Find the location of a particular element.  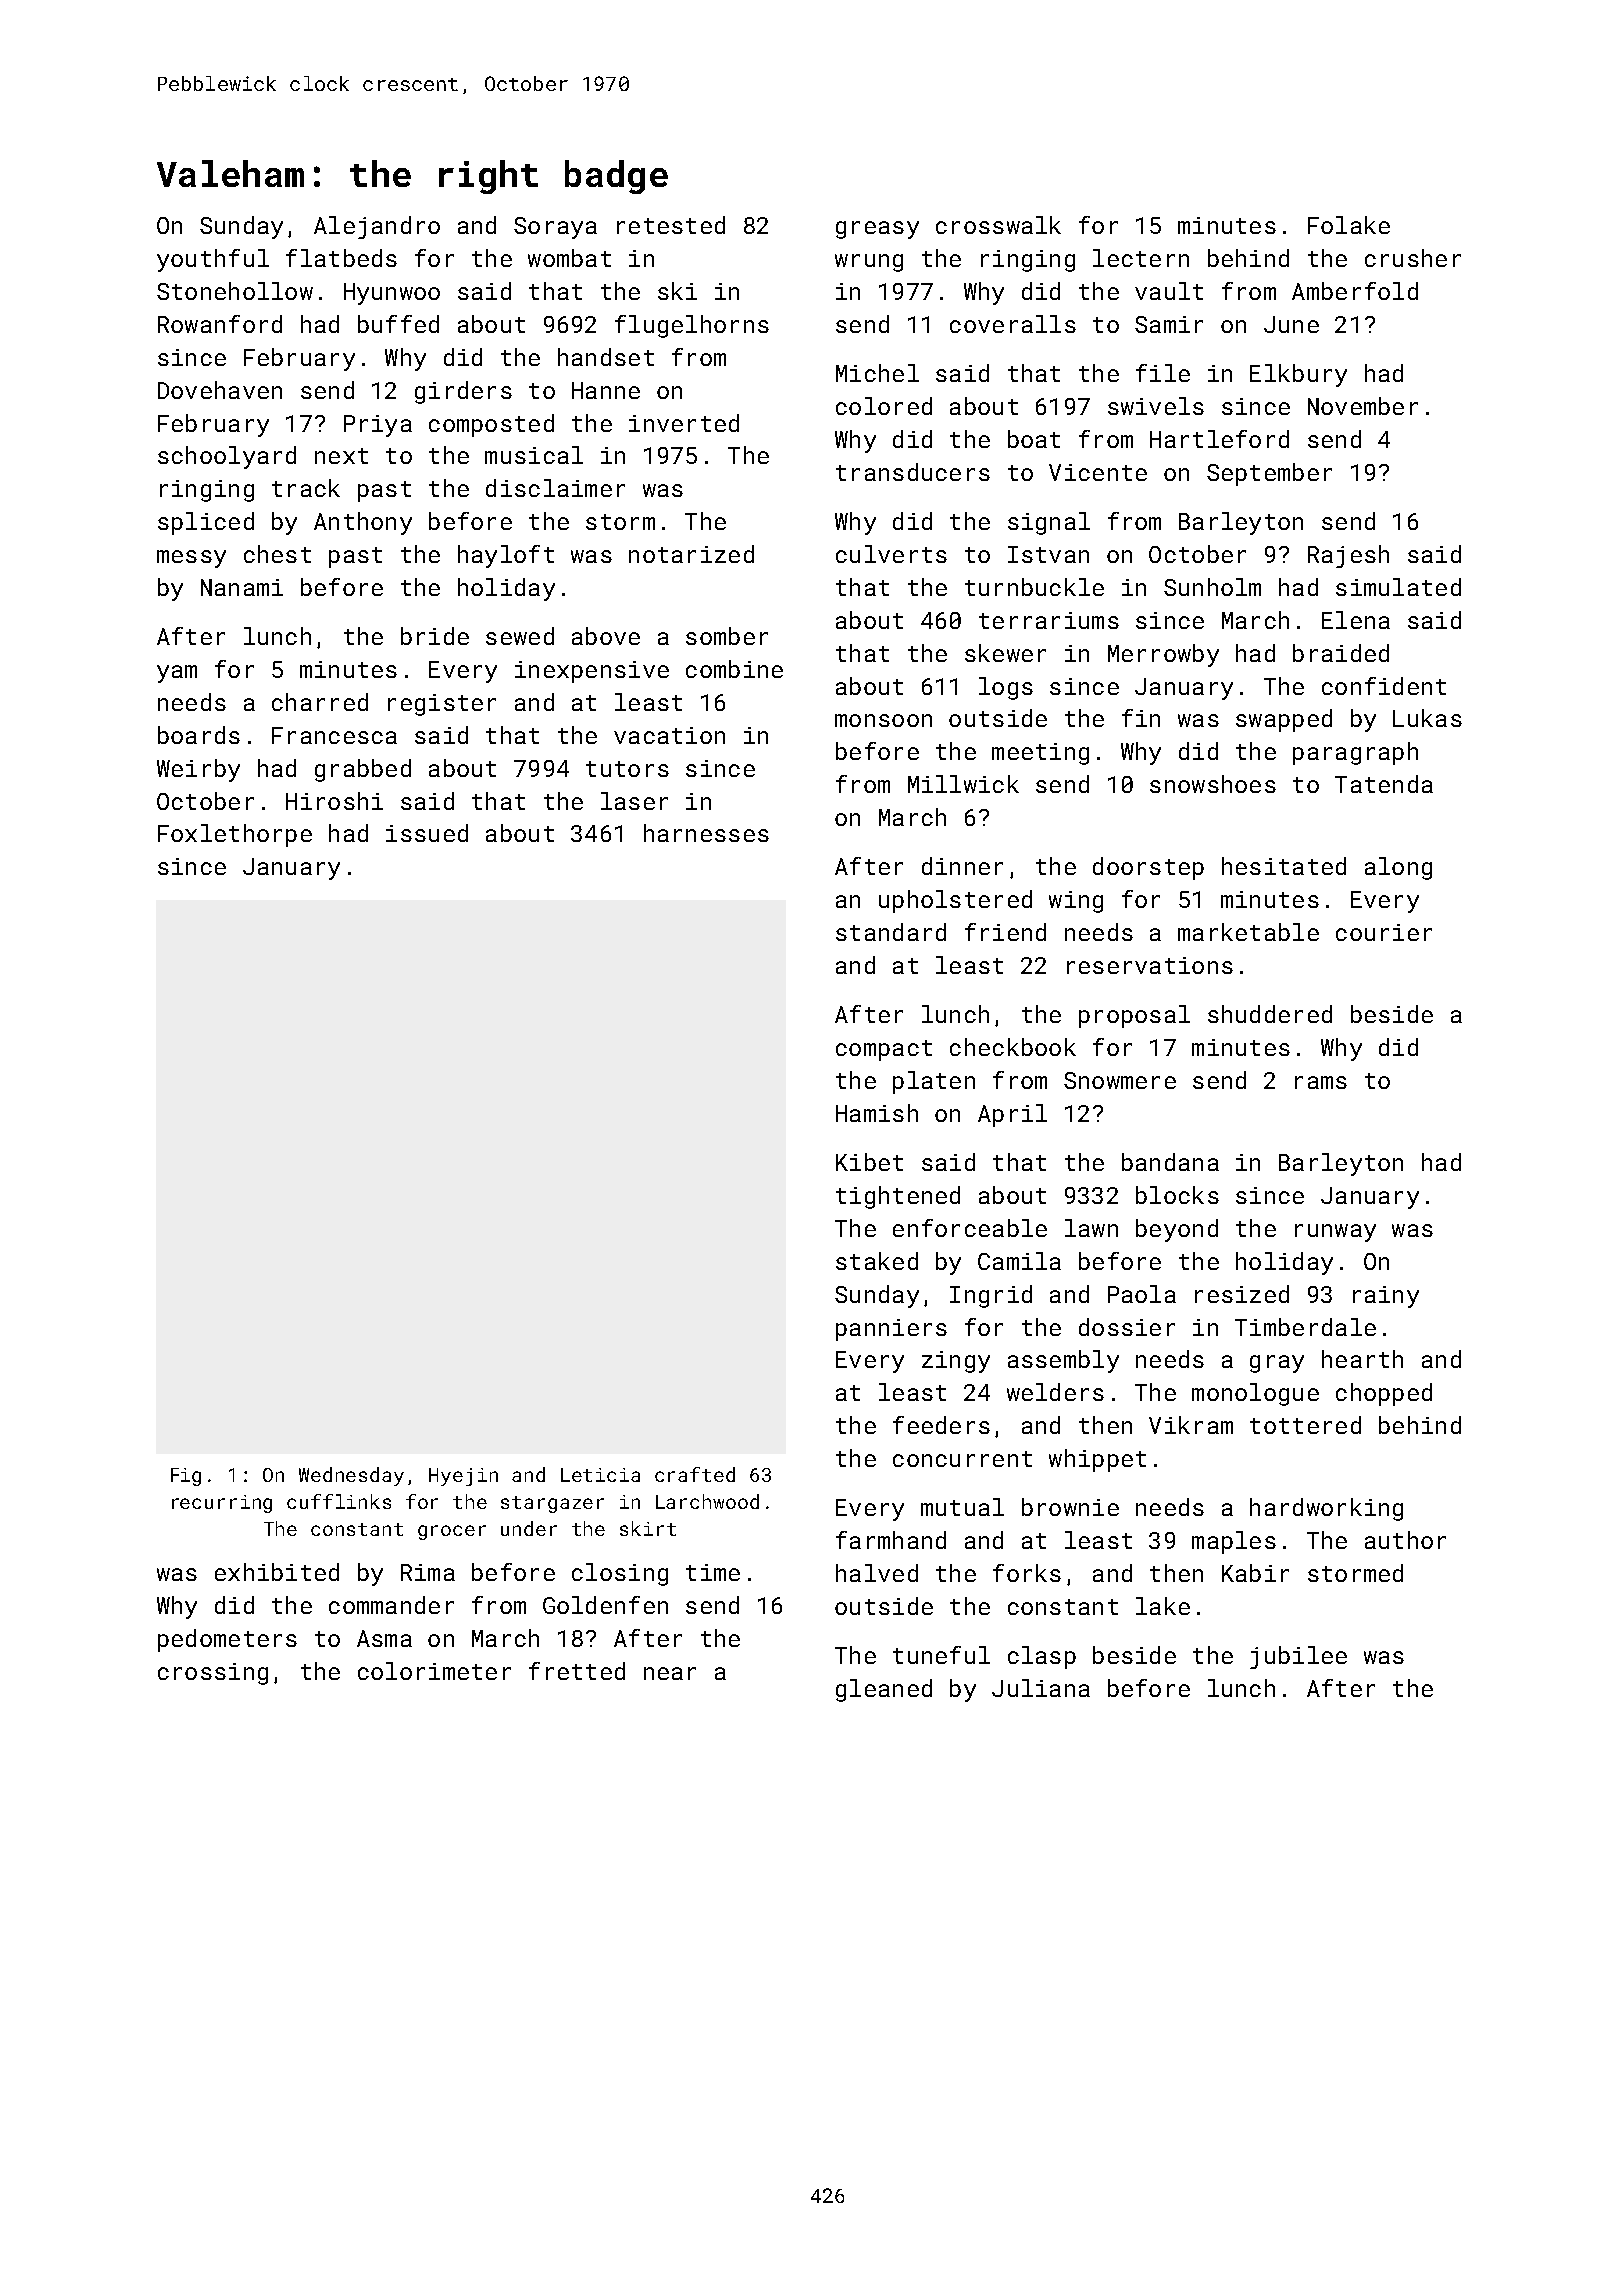

Wednesday is located at coordinates (351, 1476).
